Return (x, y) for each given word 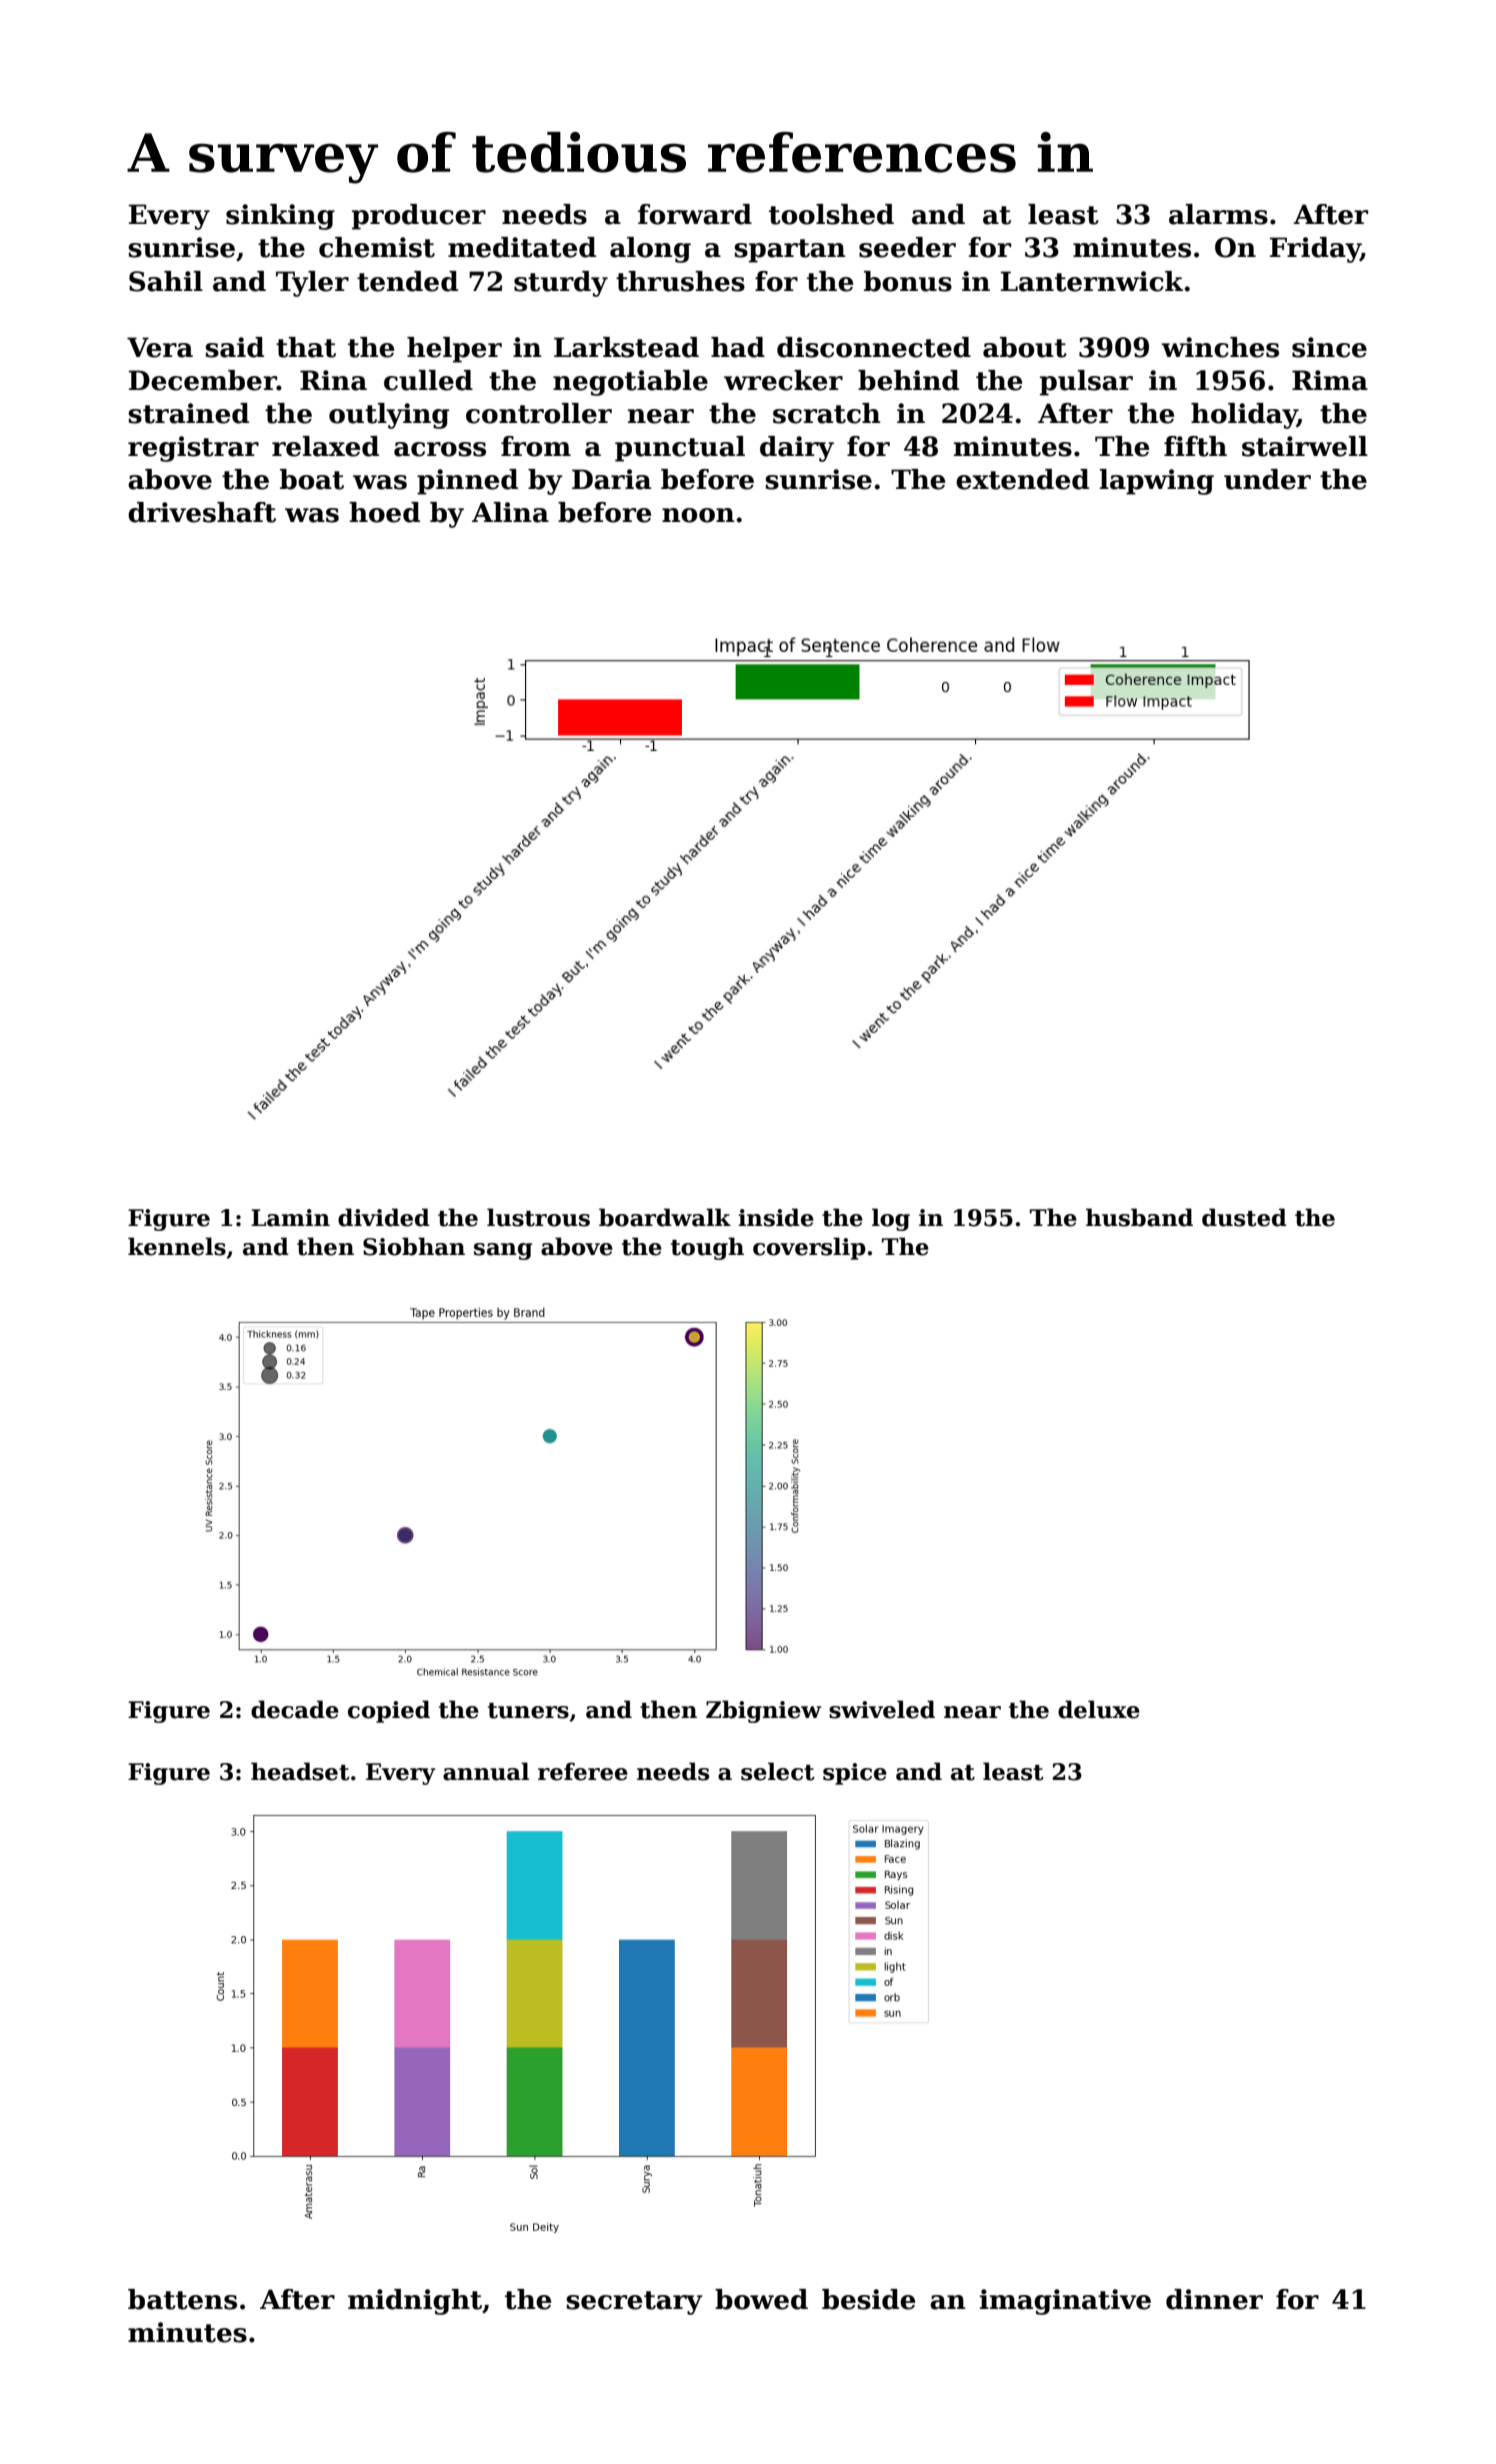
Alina (510, 512)
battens (182, 2299)
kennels (177, 1246)
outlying (389, 416)
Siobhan (414, 1246)
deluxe (1099, 1709)
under (1267, 479)
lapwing (1157, 482)
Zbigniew (763, 1711)
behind (908, 380)
